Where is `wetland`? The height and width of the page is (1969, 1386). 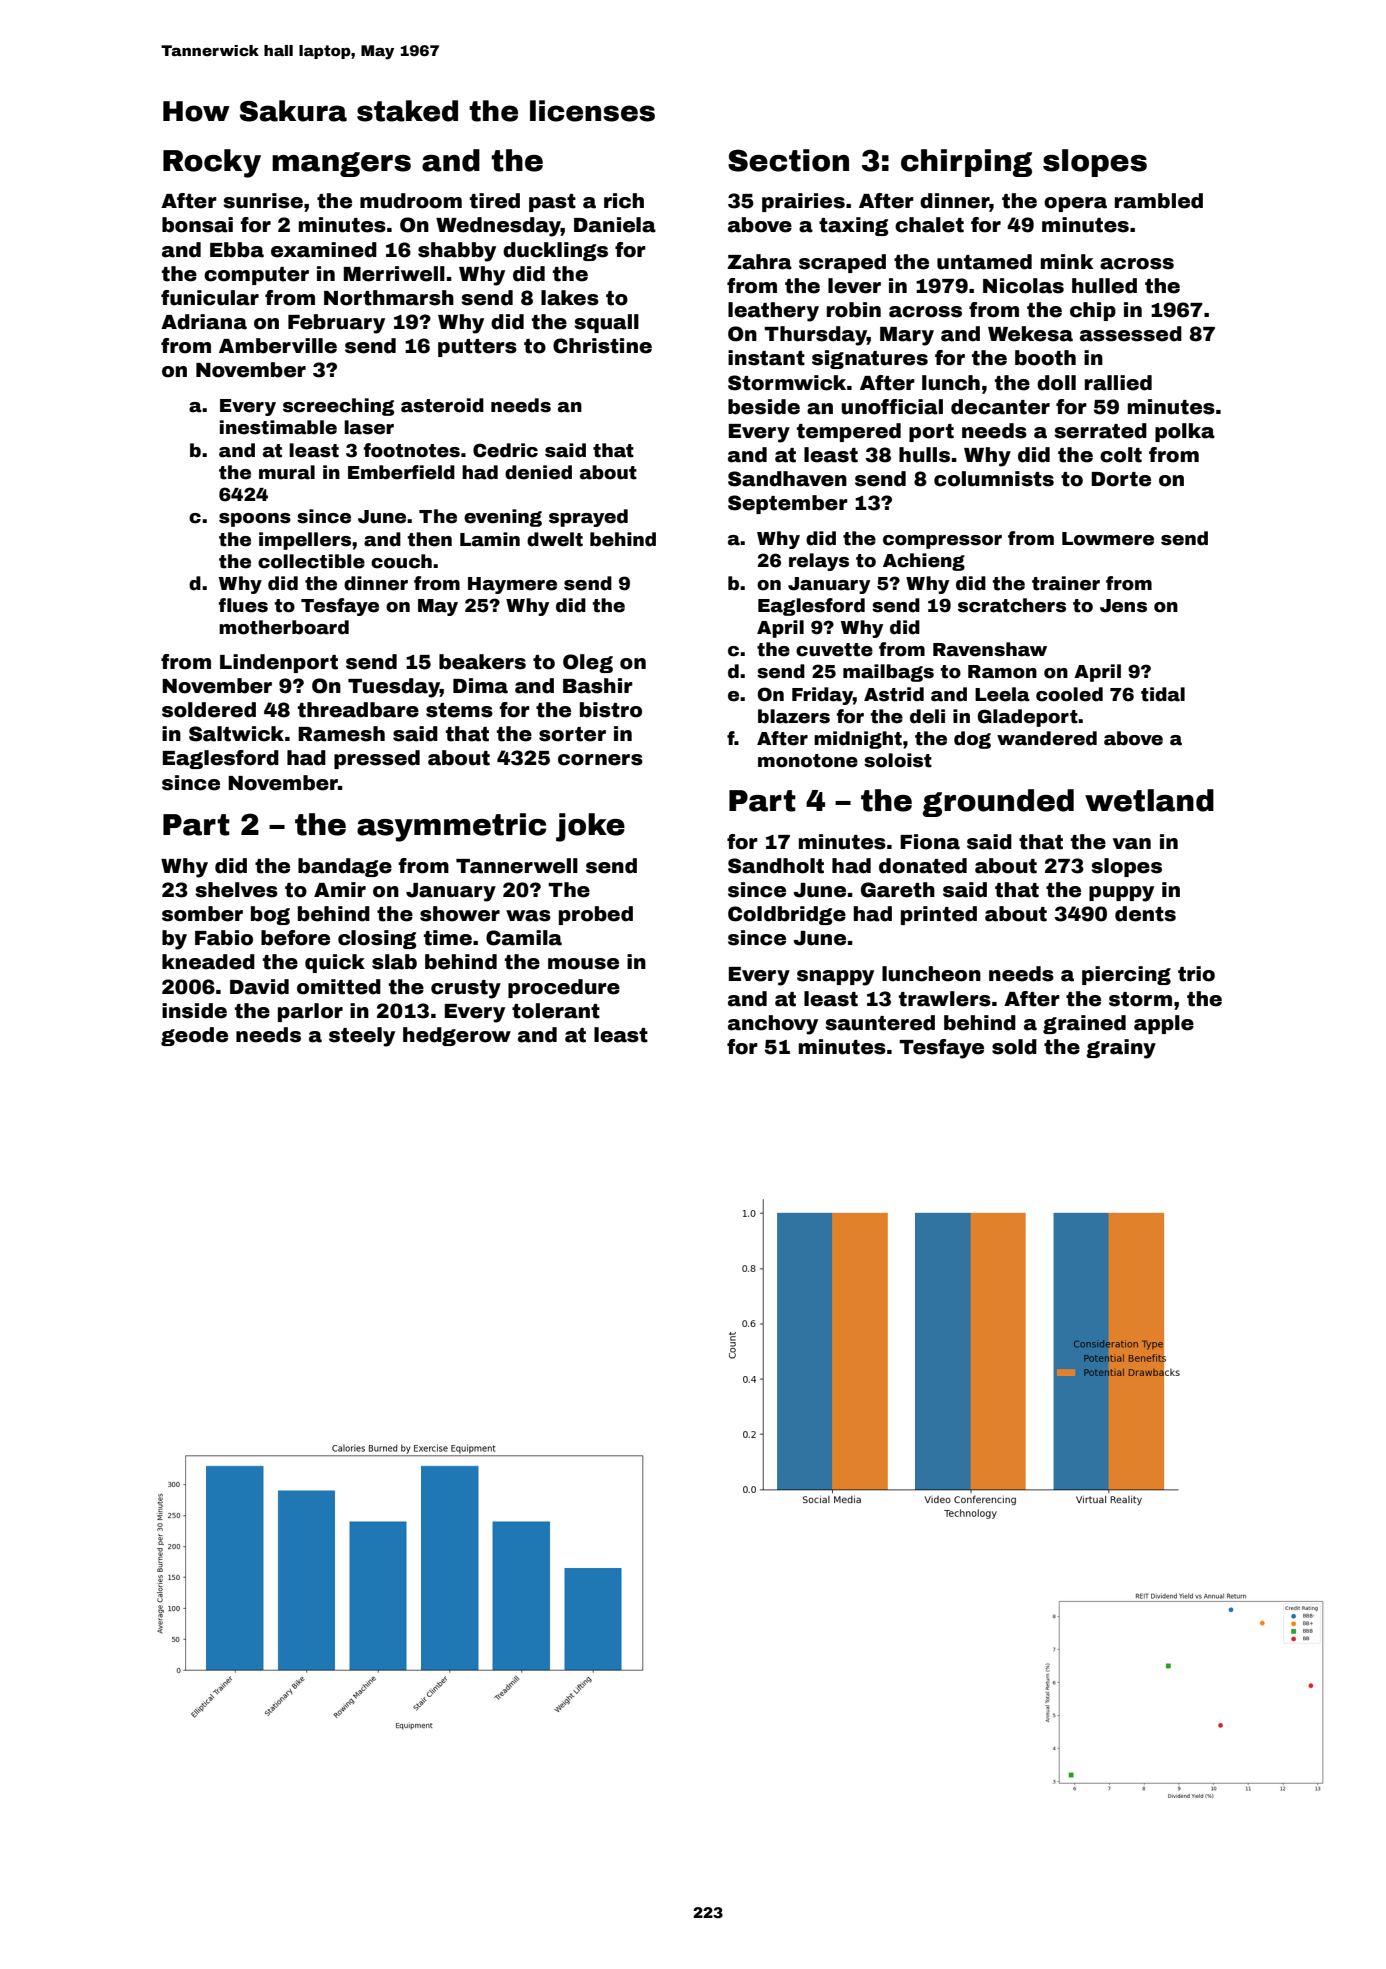
wetland is located at coordinates (1149, 800).
